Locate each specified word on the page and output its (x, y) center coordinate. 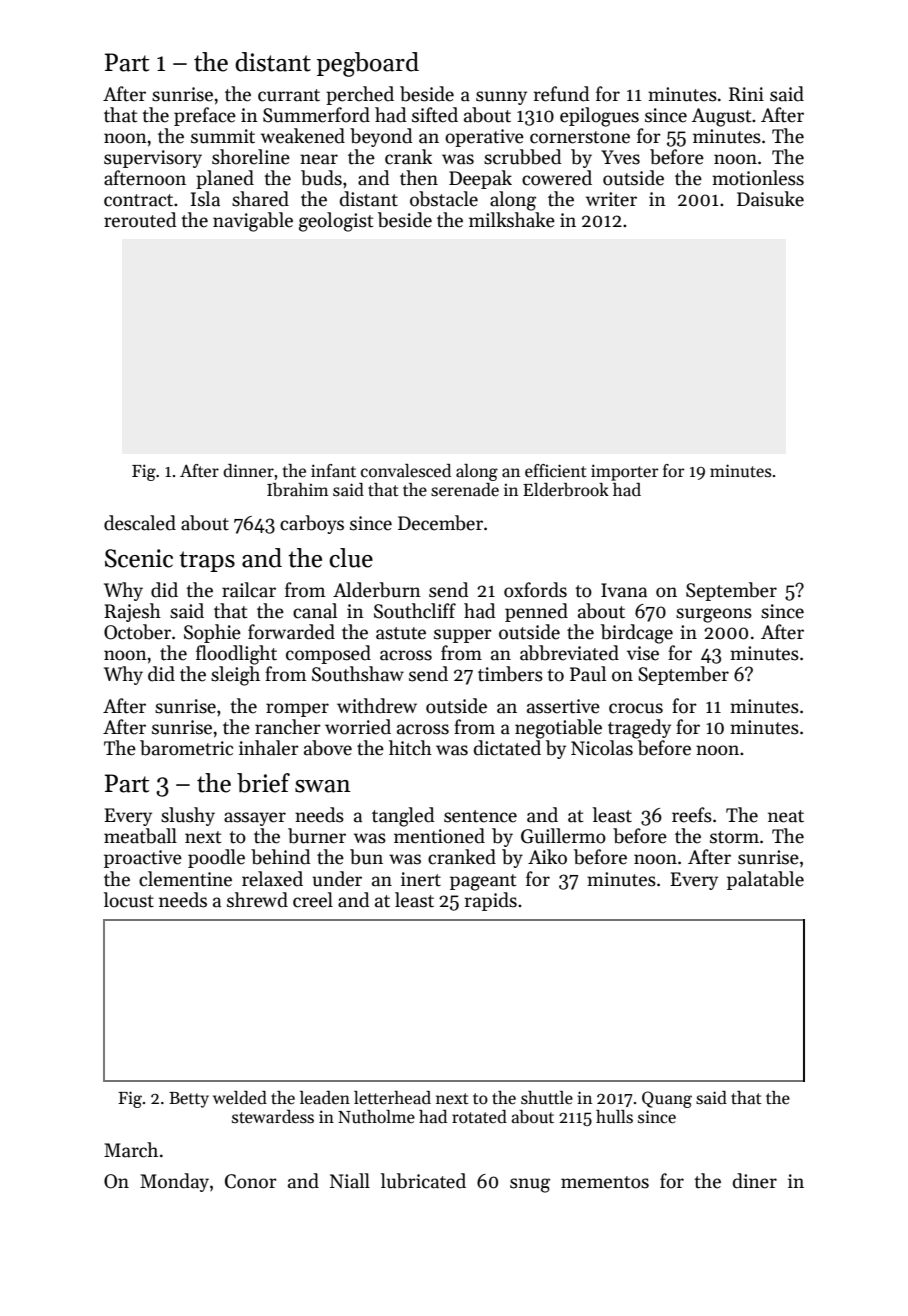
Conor (251, 1181)
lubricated (423, 1181)
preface (205, 116)
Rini (746, 94)
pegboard (368, 64)
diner (755, 1181)
